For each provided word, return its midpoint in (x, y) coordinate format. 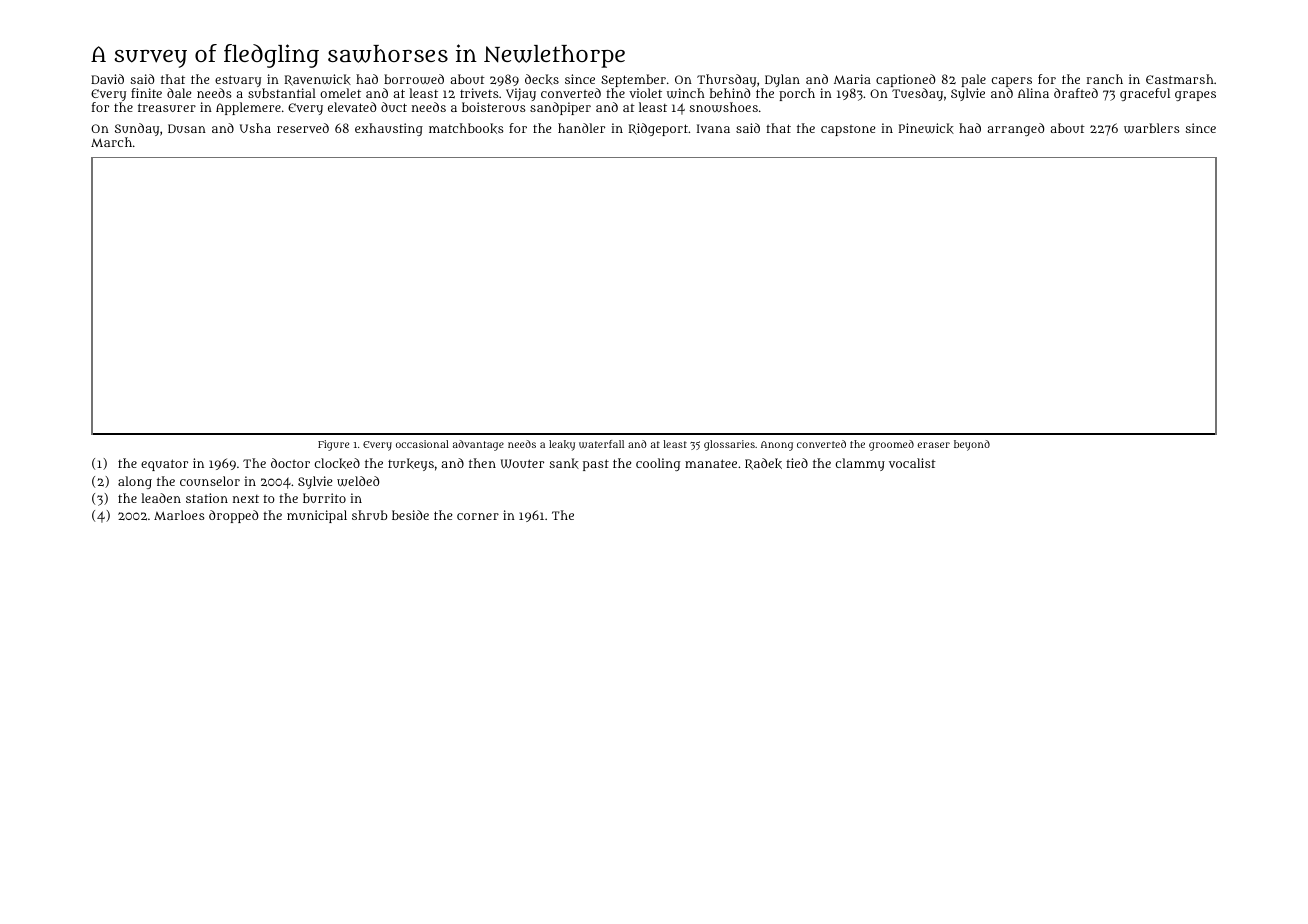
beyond (972, 445)
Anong (777, 446)
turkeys (411, 464)
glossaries (729, 445)
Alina (1033, 93)
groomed (891, 445)
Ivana (713, 128)
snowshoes (724, 107)
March (111, 142)
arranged (1015, 129)
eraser (933, 445)
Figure (333, 445)
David (107, 79)
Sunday (137, 129)
